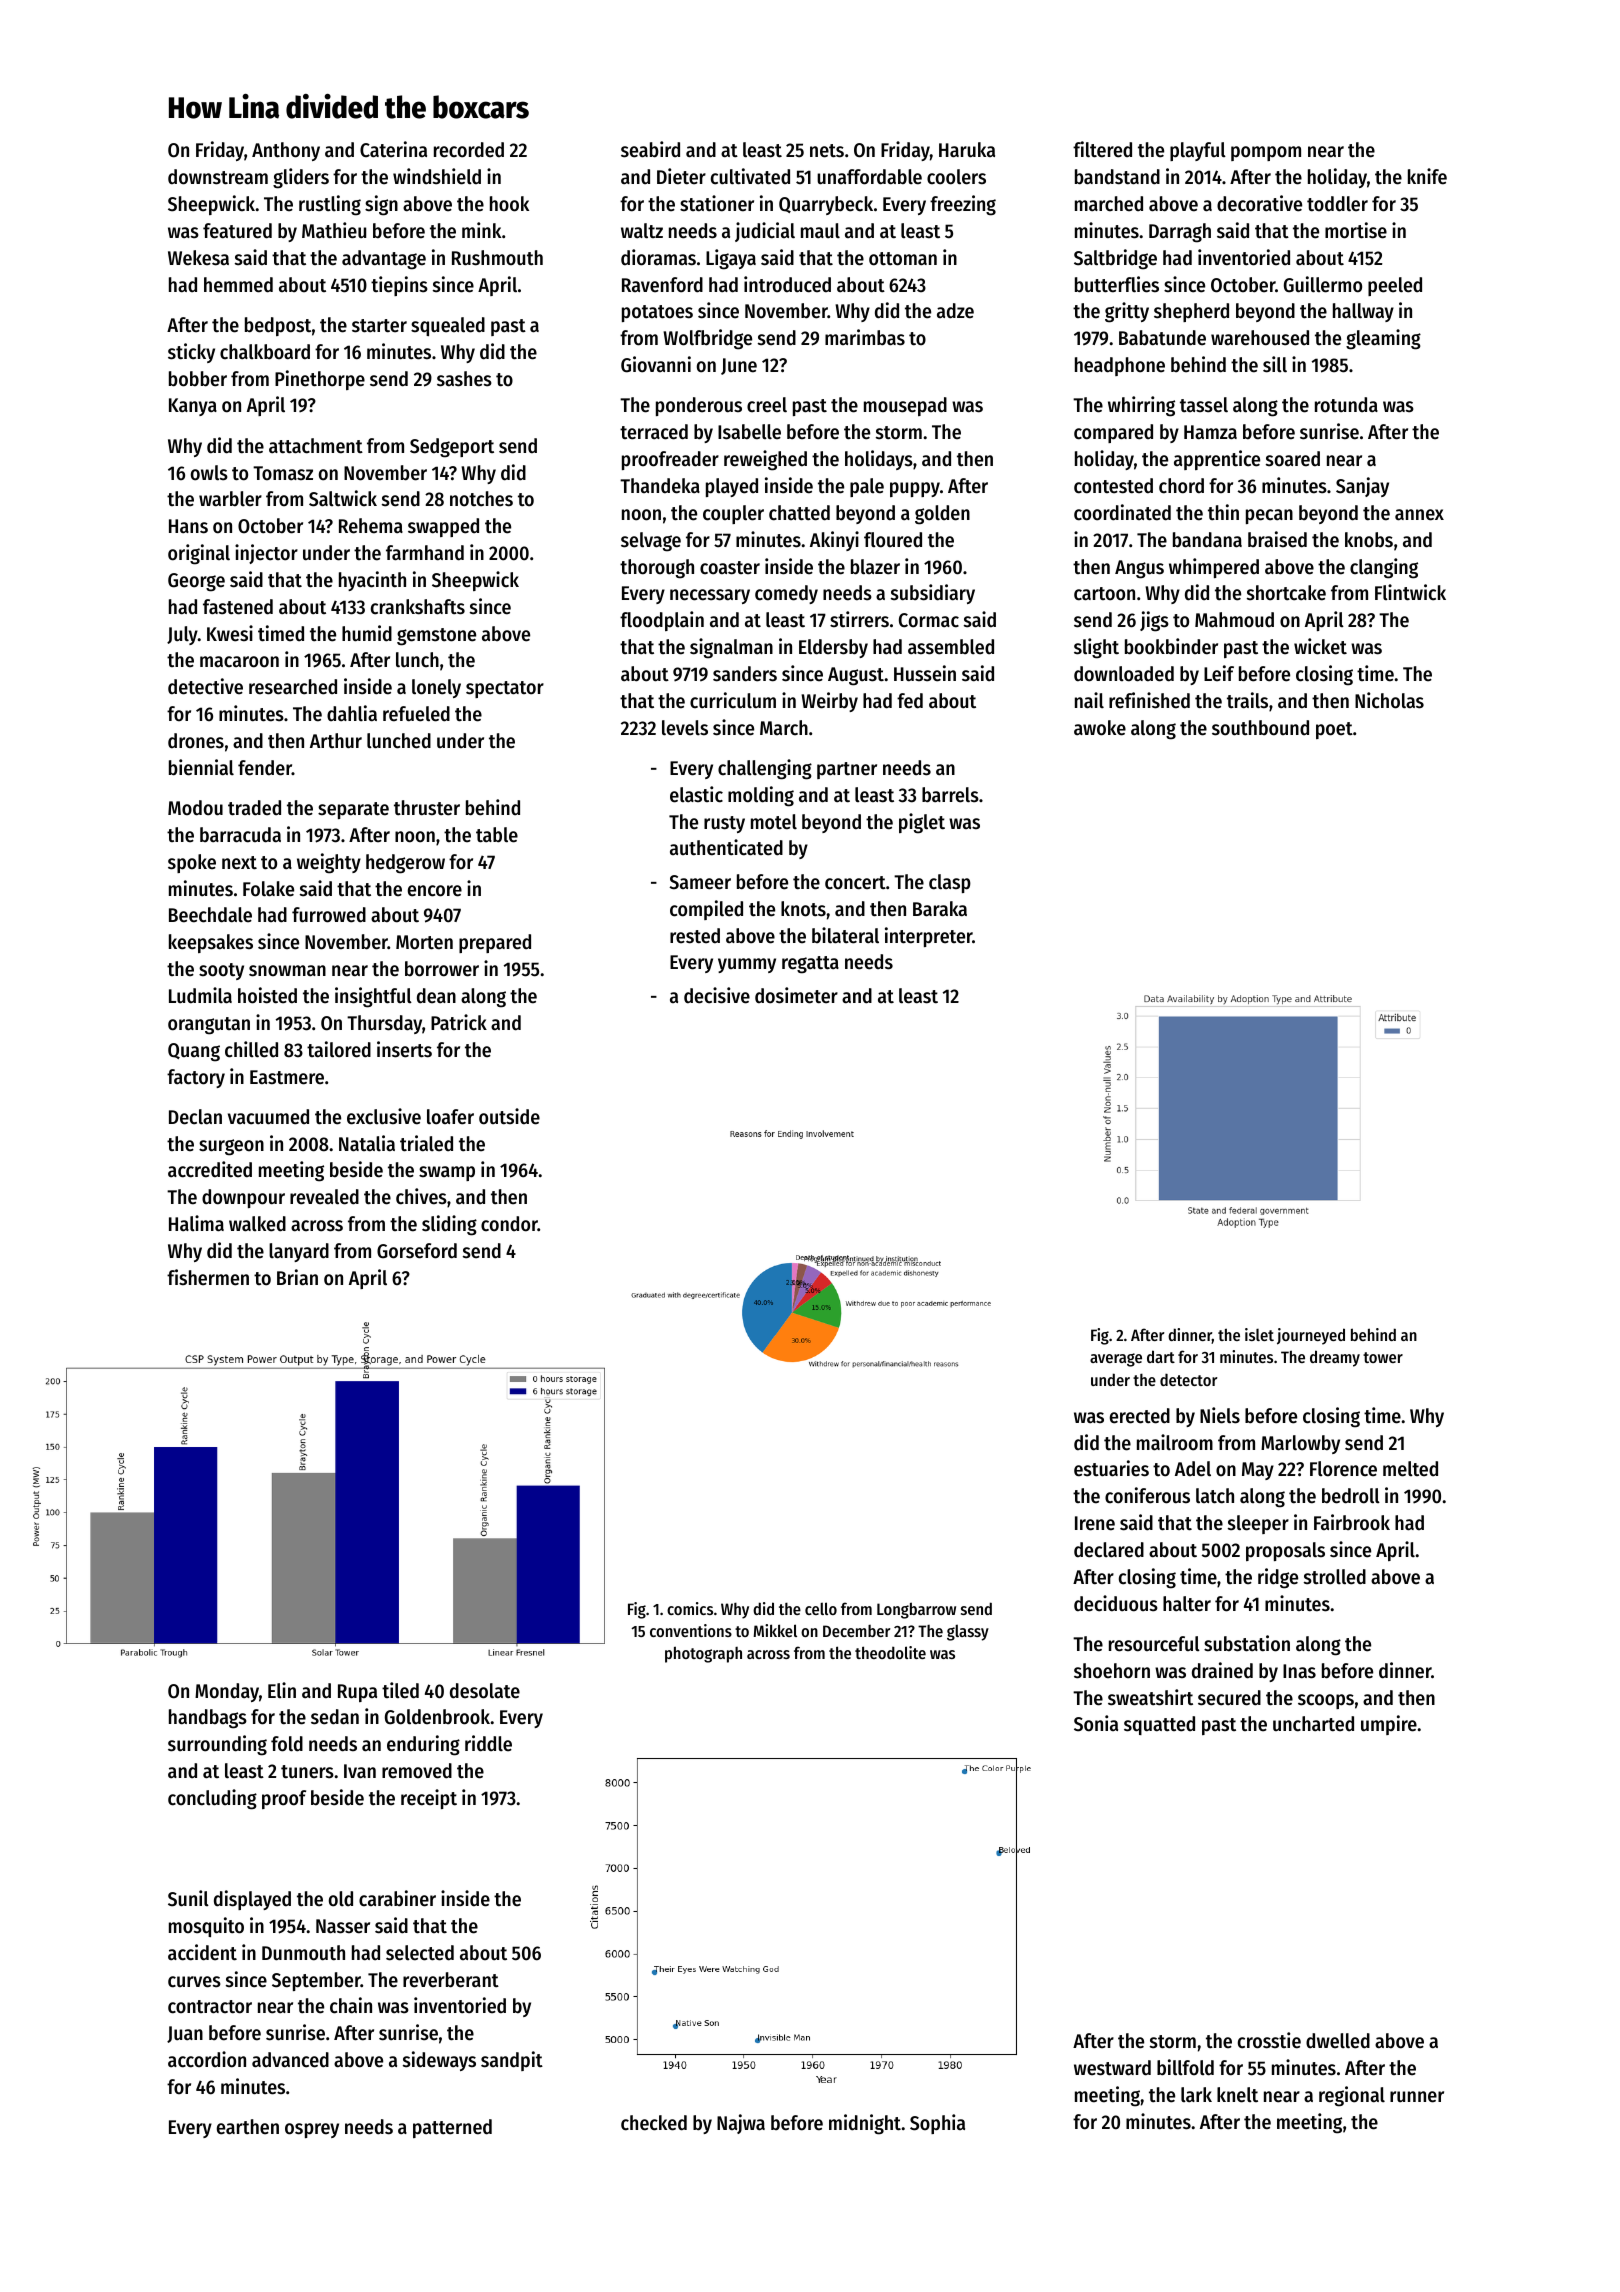  What do you see at coordinates (1113, 433) in the screenshot?
I see `compared` at bounding box center [1113, 433].
